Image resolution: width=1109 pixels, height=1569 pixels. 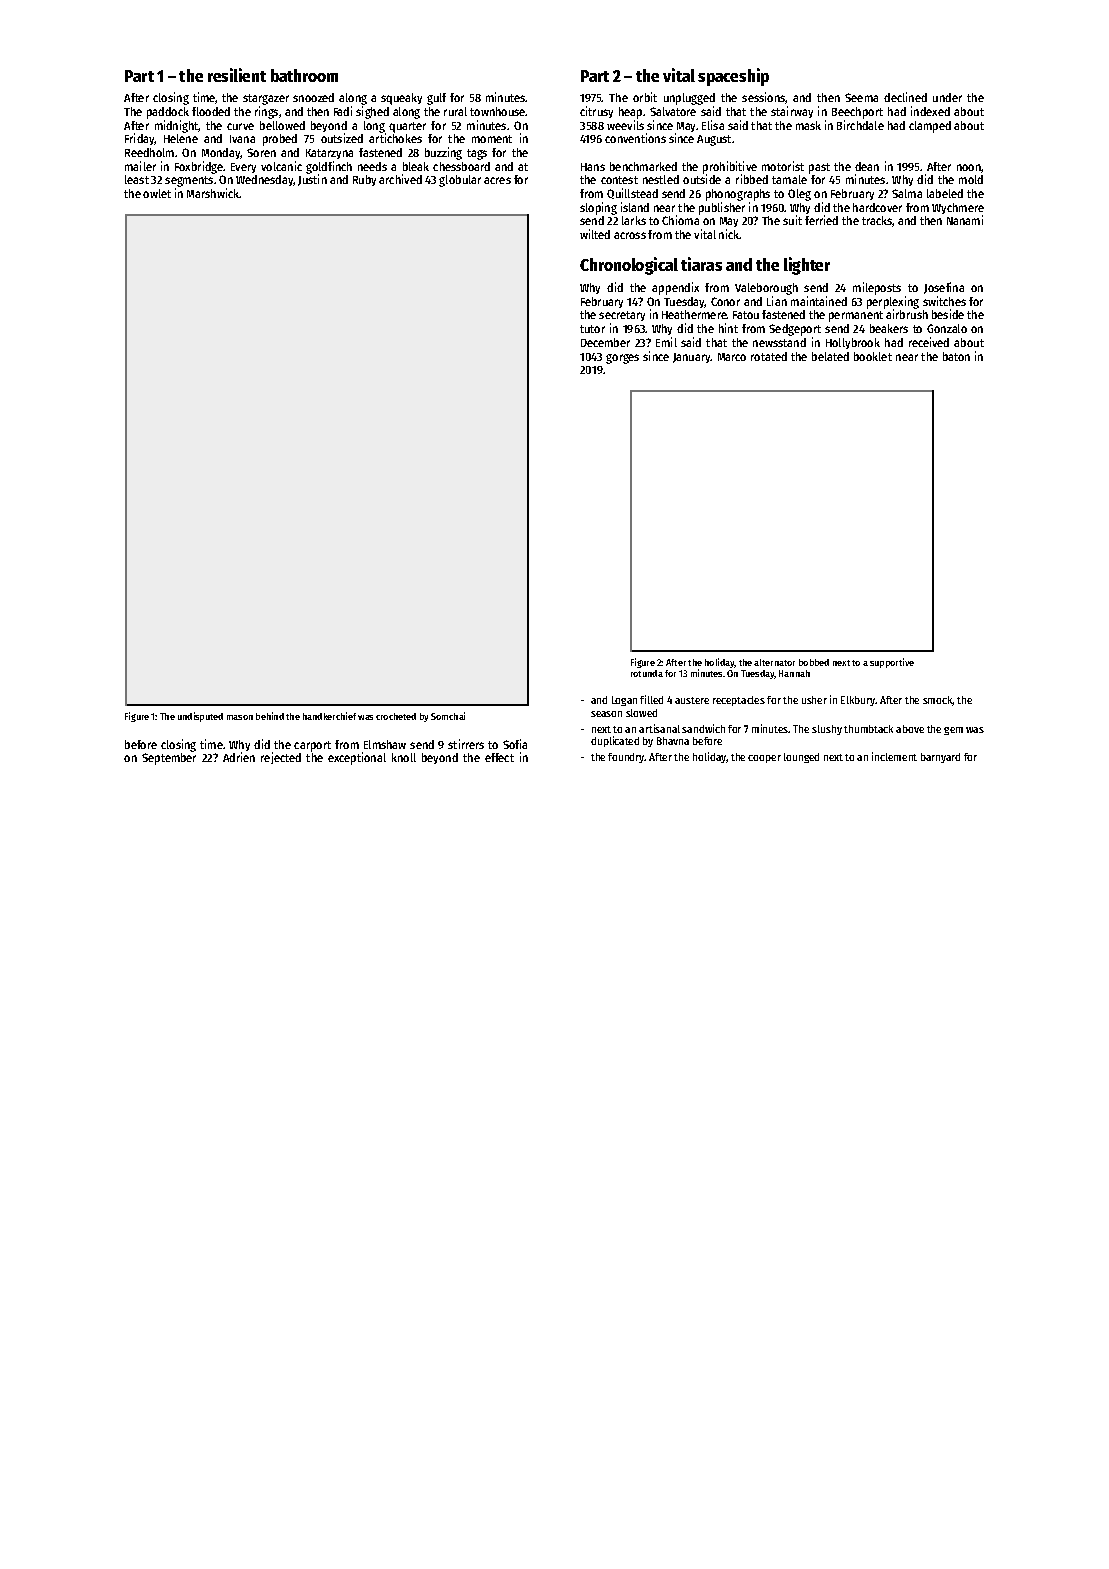 What do you see at coordinates (312, 180) in the image?
I see `Justin` at bounding box center [312, 180].
